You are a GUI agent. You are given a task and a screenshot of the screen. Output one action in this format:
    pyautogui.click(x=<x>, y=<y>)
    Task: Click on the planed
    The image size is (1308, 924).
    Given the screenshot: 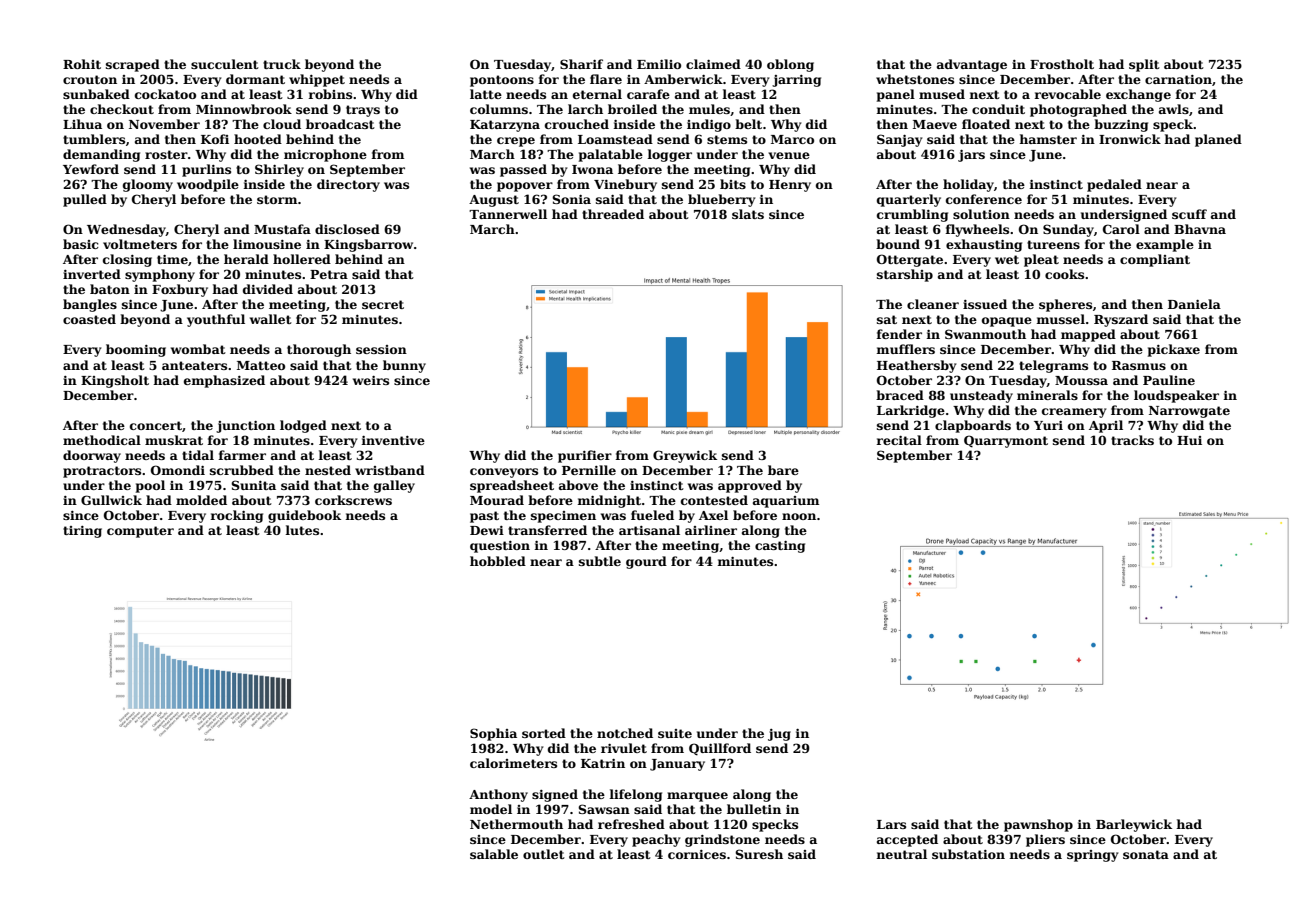 What is the action you would take?
    pyautogui.click(x=1218, y=140)
